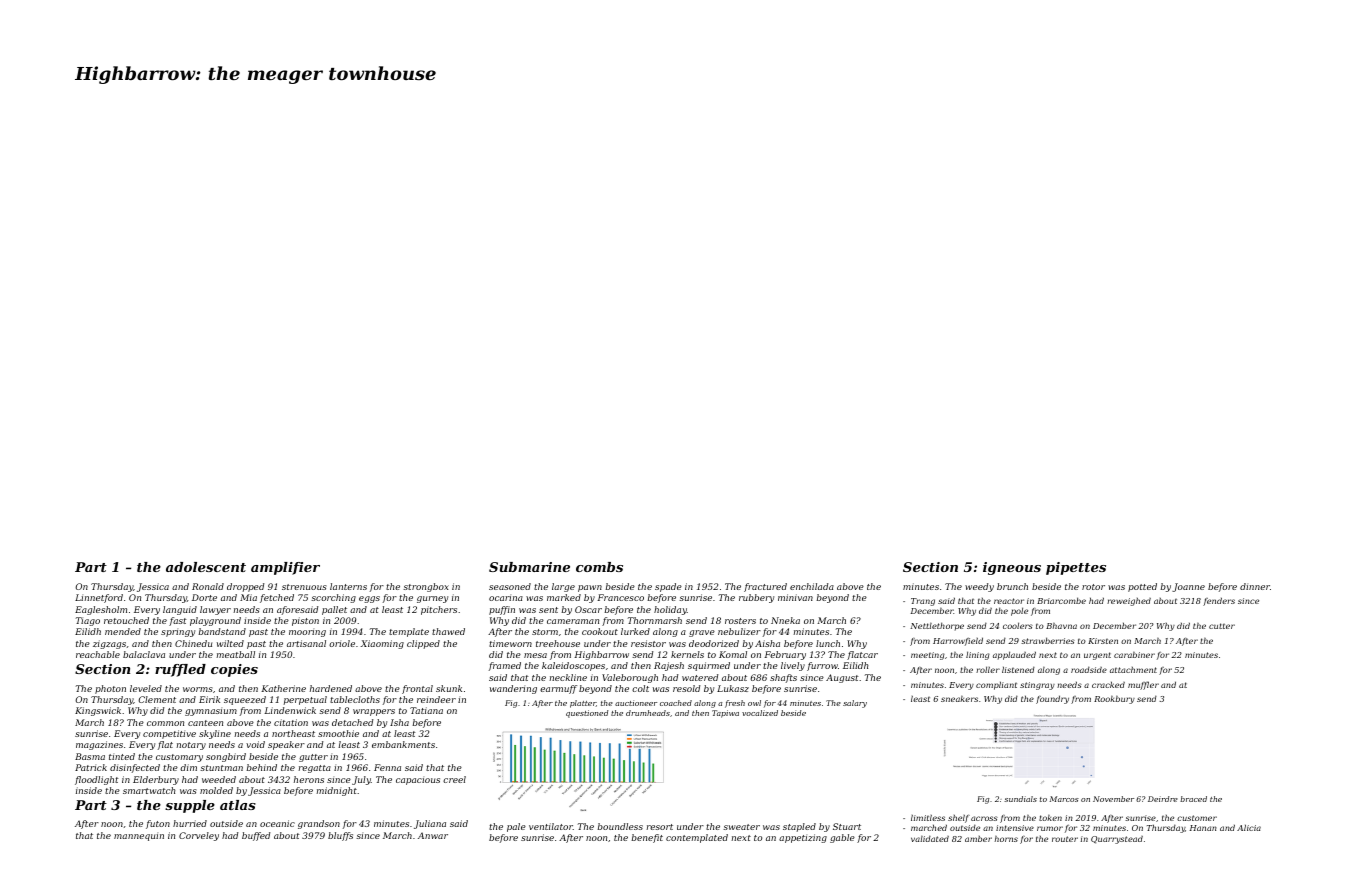 The height and width of the screenshot is (887, 1372). What do you see at coordinates (208, 586) in the screenshot?
I see `Ronald` at bounding box center [208, 586].
